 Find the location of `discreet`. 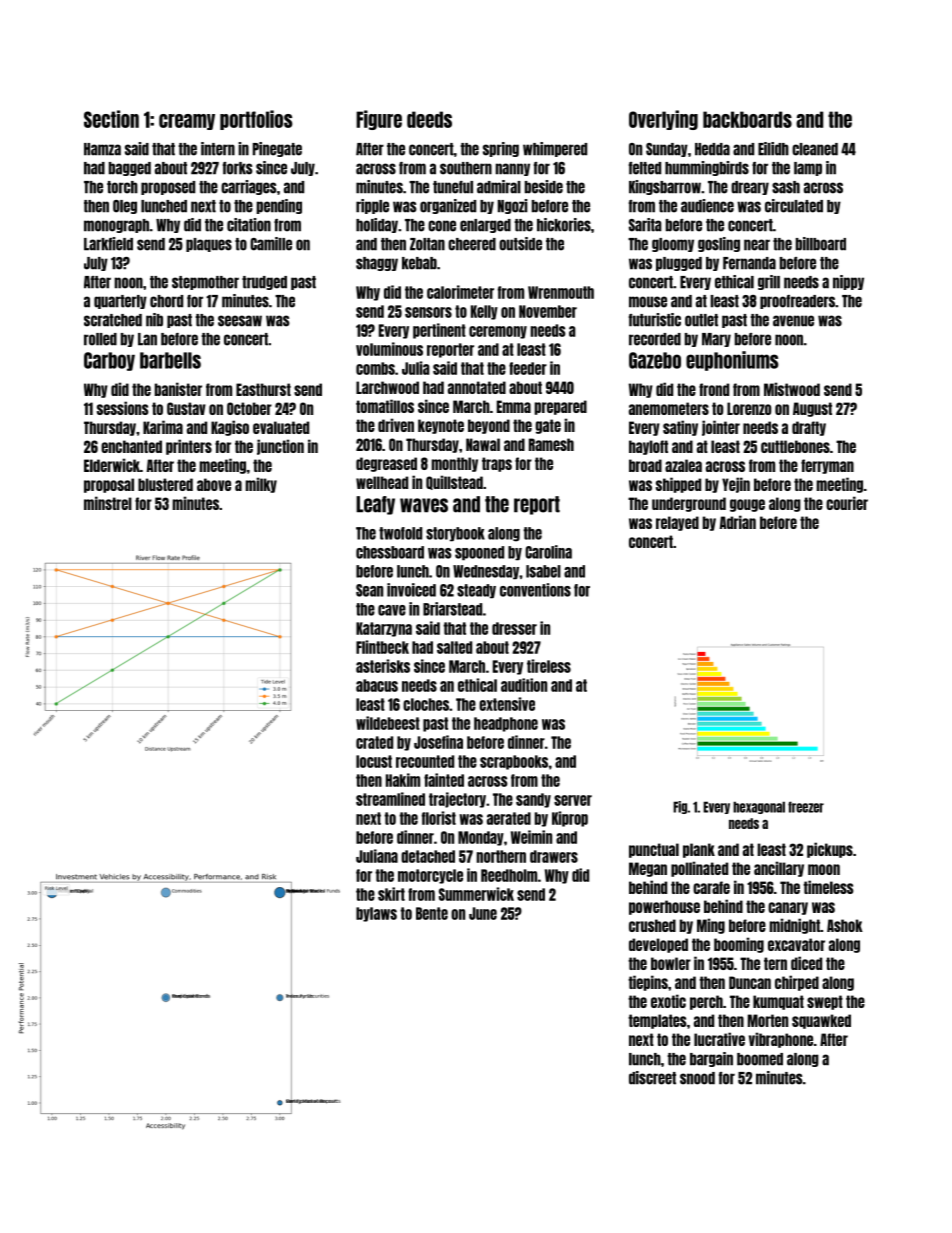

discreet is located at coordinates (652, 1078).
